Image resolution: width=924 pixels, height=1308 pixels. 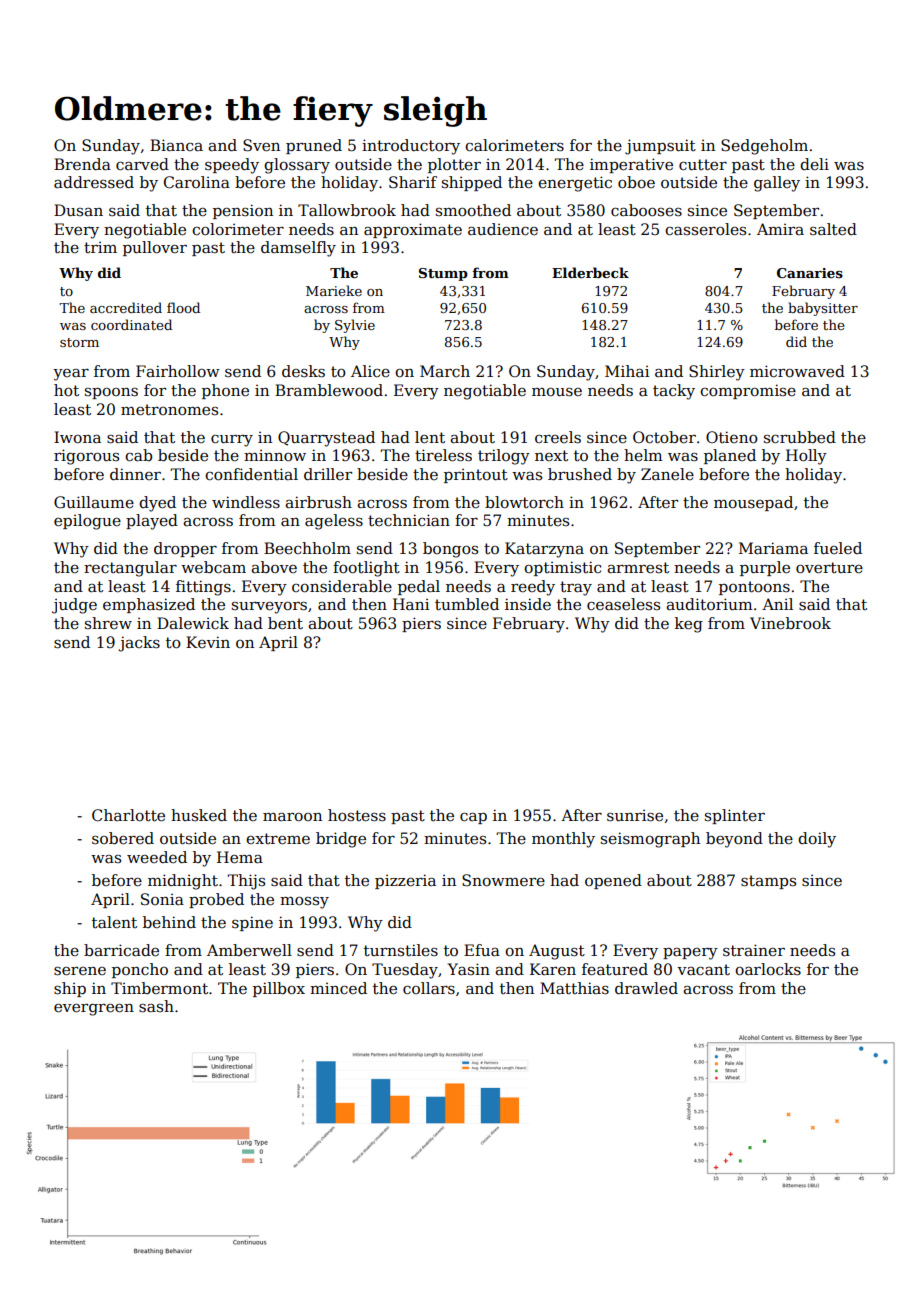 I want to click on energetic, so click(x=575, y=184).
